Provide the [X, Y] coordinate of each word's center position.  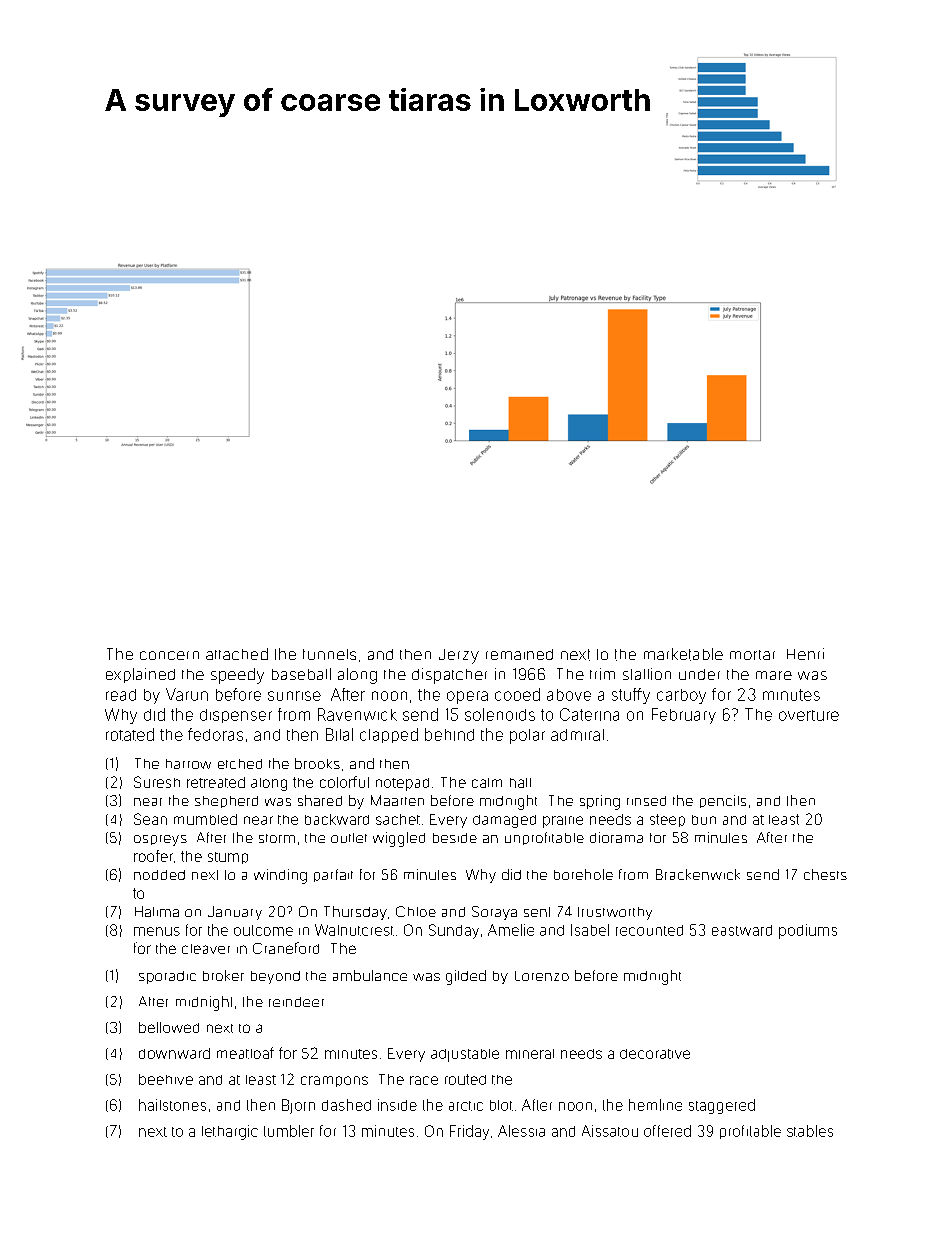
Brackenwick [698, 874]
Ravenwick [357, 714]
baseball [301, 674]
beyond [275, 977]
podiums [808, 931]
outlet [349, 838]
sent [537, 912]
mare [774, 675]
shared [320, 800]
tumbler [289, 1131]
